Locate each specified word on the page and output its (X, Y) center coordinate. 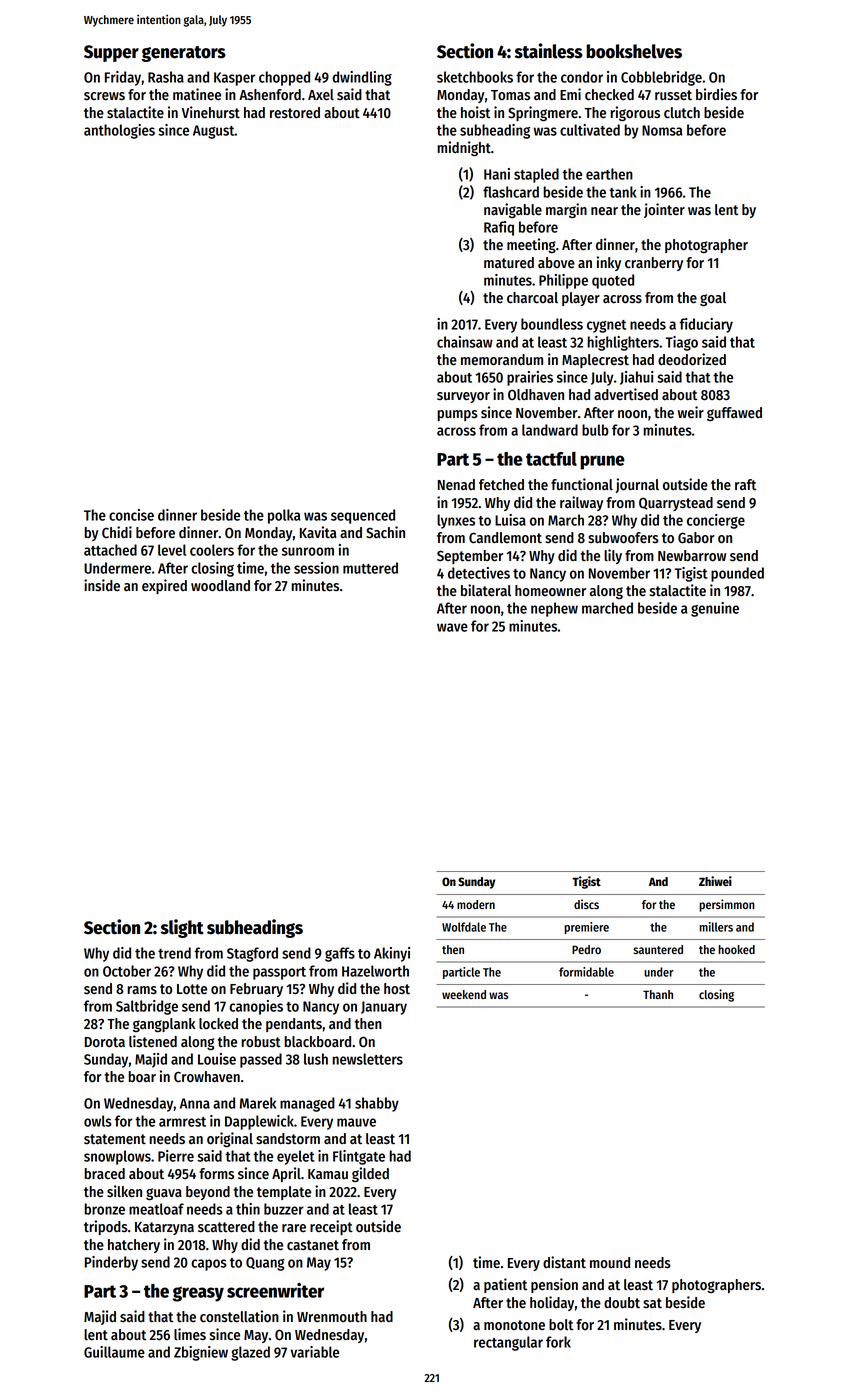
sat (652, 1303)
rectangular (508, 1343)
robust (261, 1042)
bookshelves (634, 51)
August (214, 132)
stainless (549, 51)
